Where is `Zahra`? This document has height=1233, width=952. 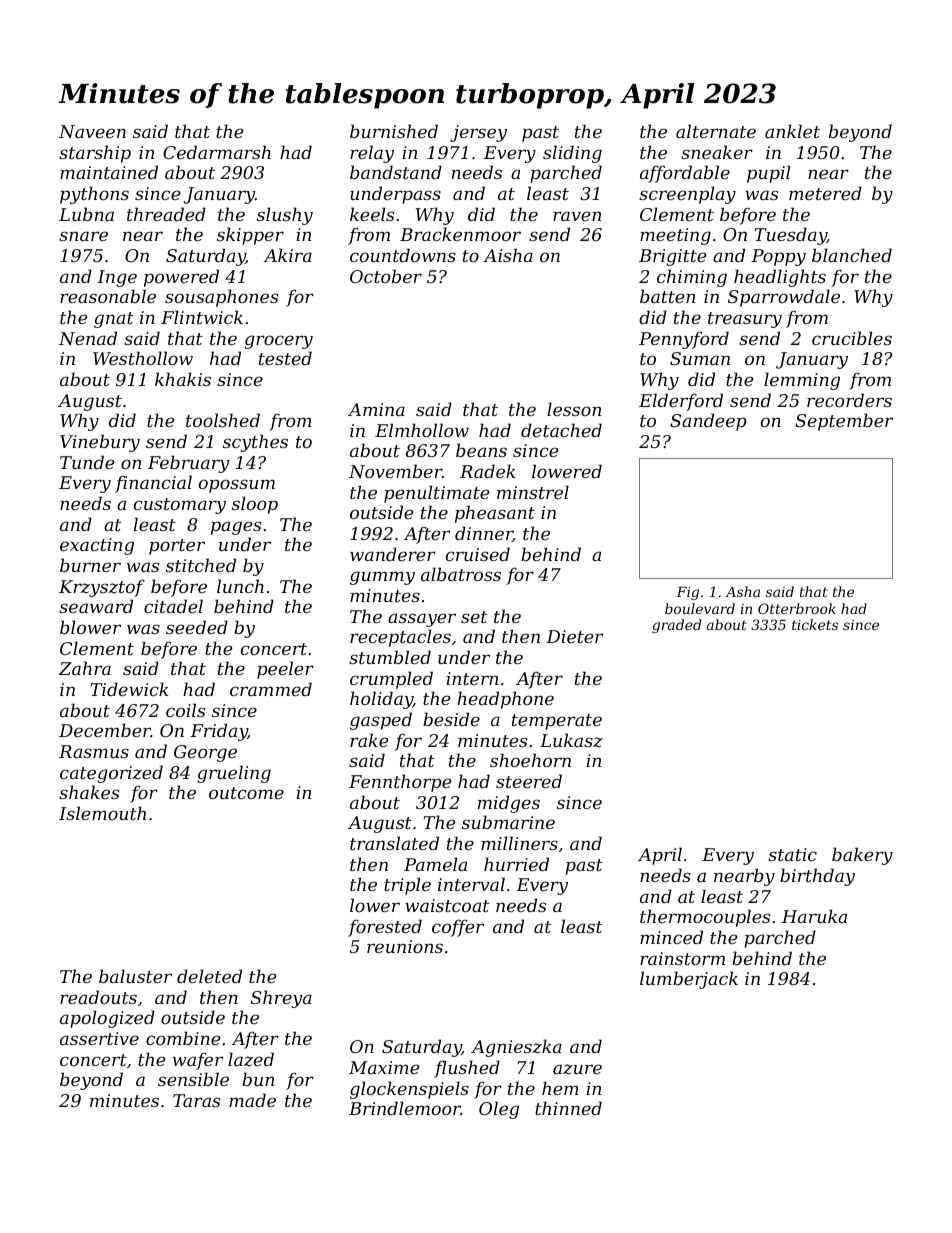 Zahra is located at coordinates (85, 668).
